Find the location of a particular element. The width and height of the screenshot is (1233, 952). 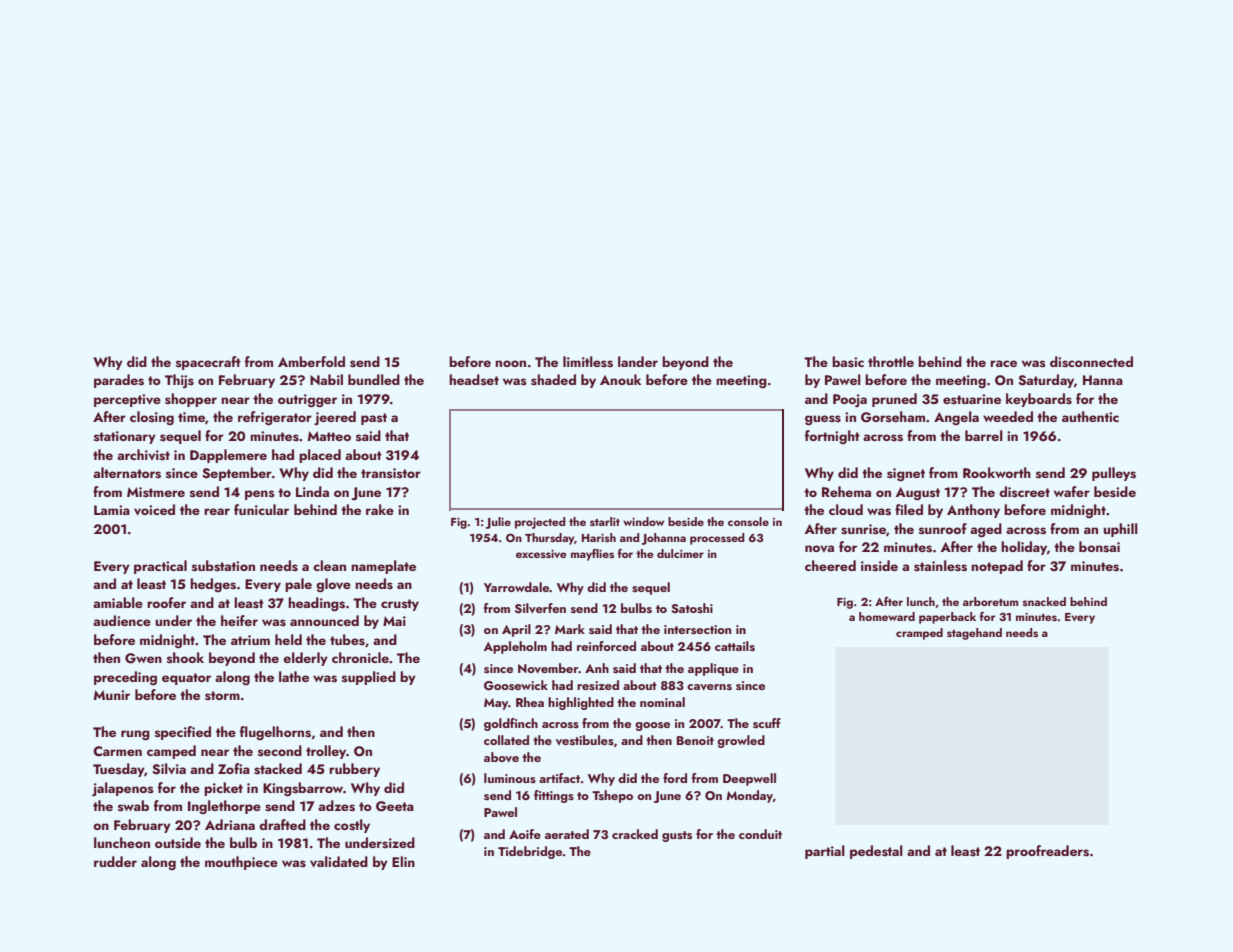

highlighted is located at coordinates (581, 703).
